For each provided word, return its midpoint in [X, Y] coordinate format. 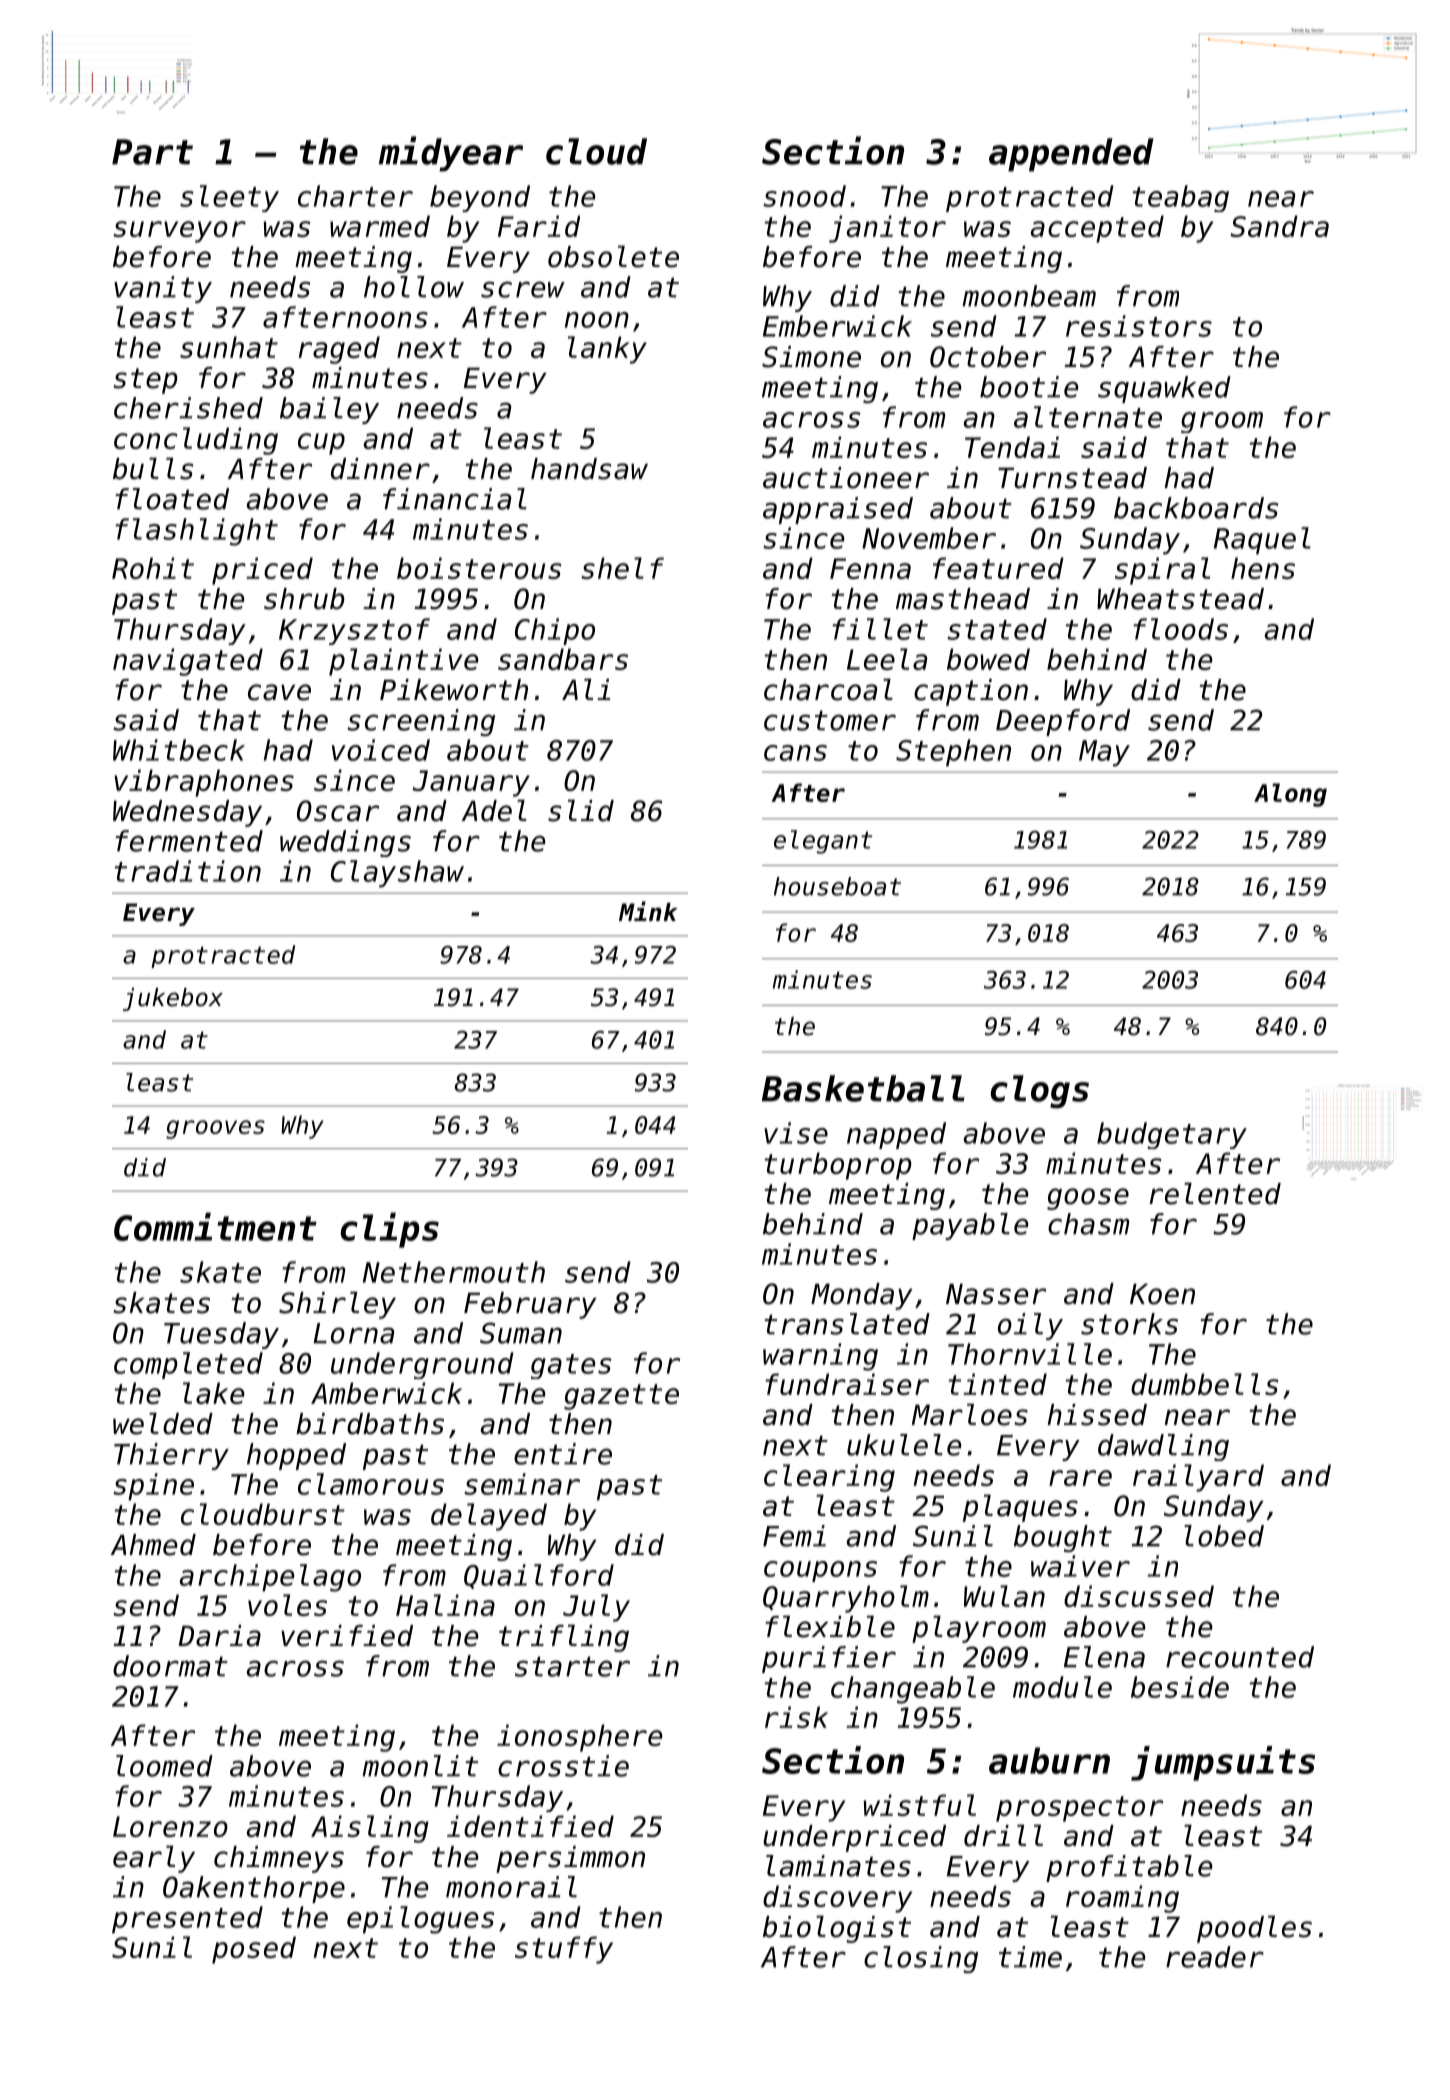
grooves [215, 1129]
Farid [539, 226]
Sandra [1279, 226]
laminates [838, 1866]
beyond [480, 198]
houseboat [837, 886]
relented [1215, 1193]
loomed [164, 1766]
